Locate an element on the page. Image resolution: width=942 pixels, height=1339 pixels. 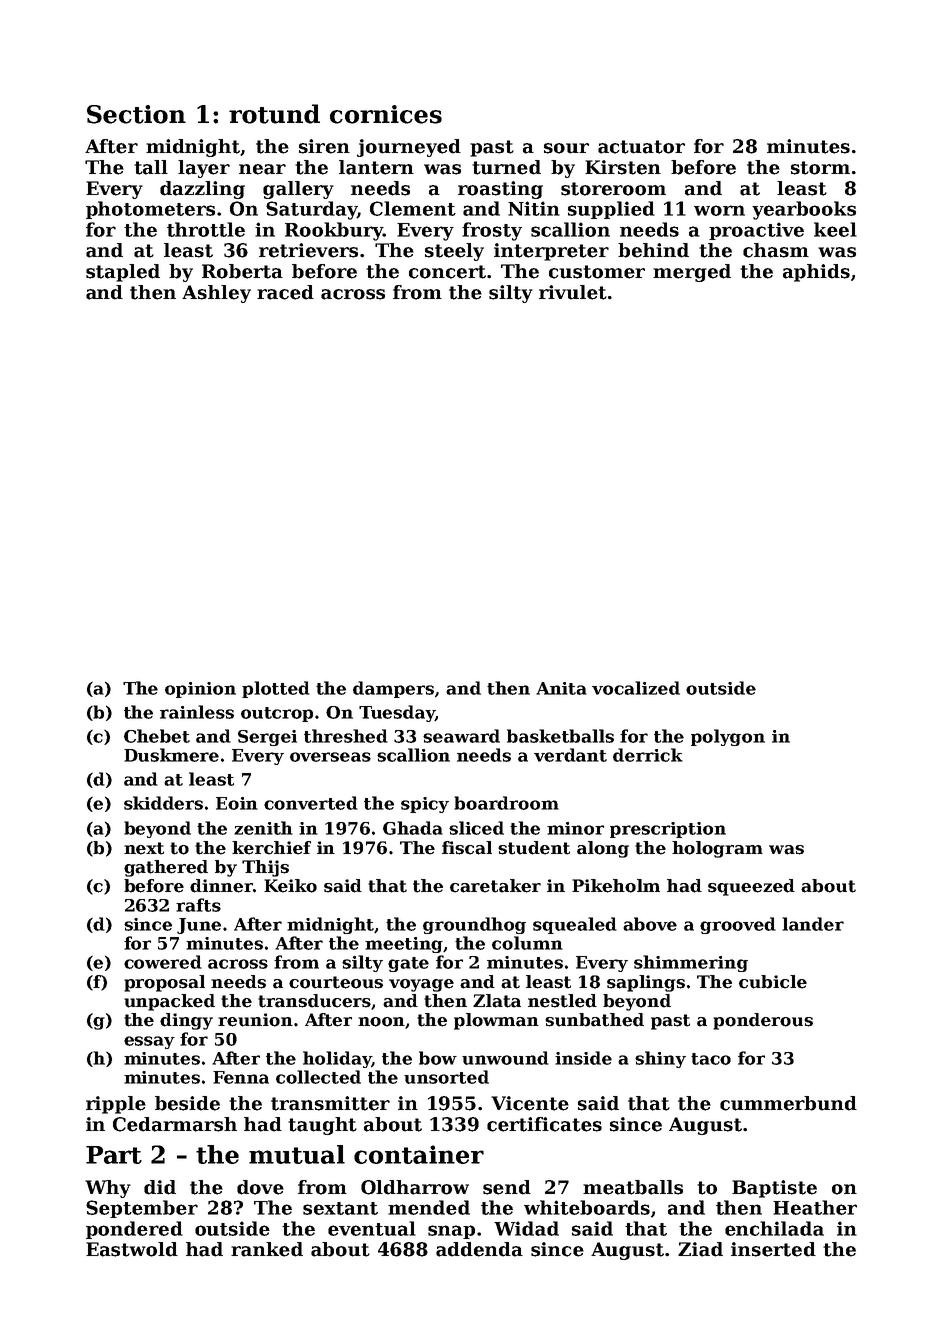
opinion is located at coordinates (200, 690).
